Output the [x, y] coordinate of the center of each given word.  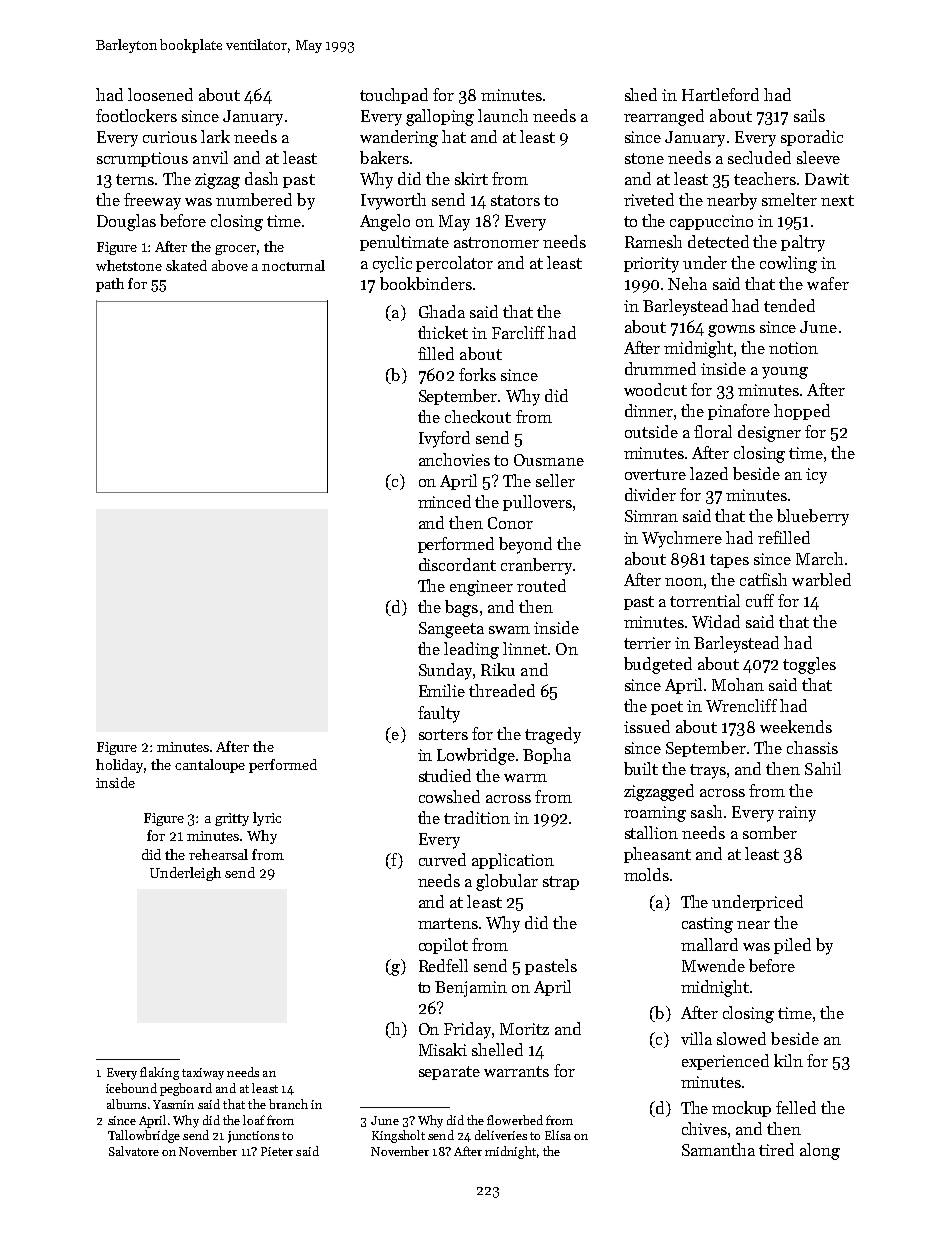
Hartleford [720, 94]
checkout [478, 416]
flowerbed [515, 1120]
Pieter [277, 1151]
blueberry [813, 517]
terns [135, 179]
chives [704, 1128]
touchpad [394, 96]
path [110, 285]
